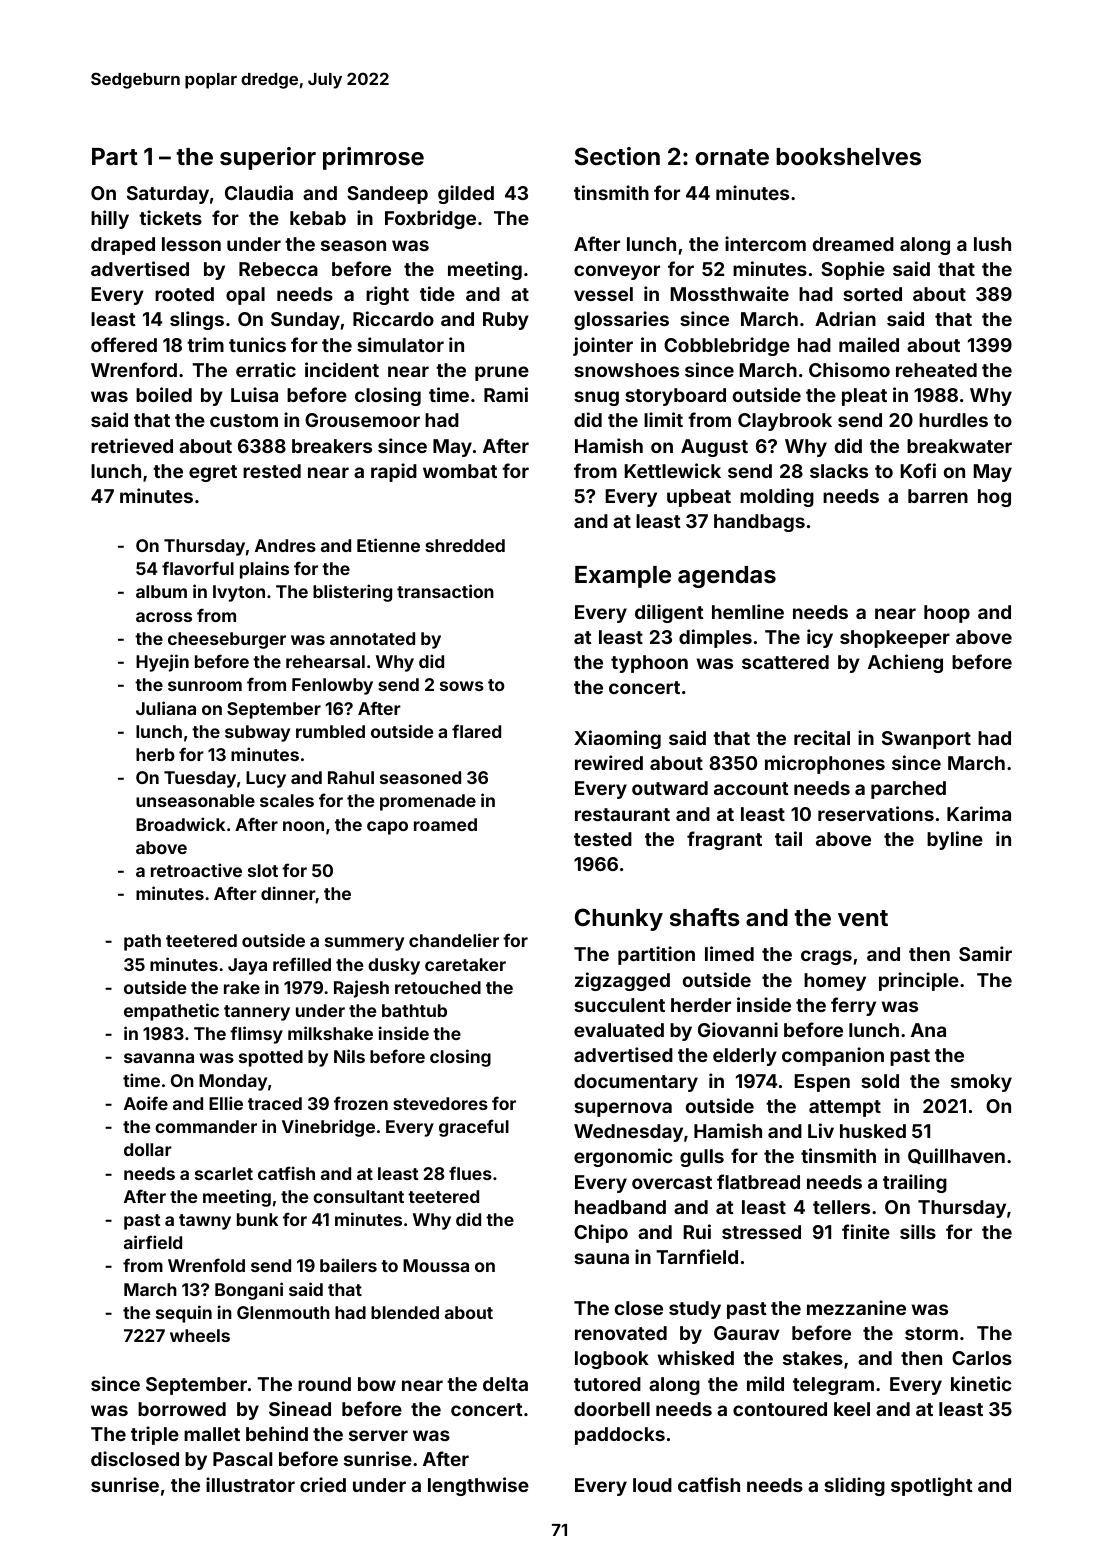  What do you see at coordinates (696, 1357) in the screenshot?
I see `whisked` at bounding box center [696, 1357].
